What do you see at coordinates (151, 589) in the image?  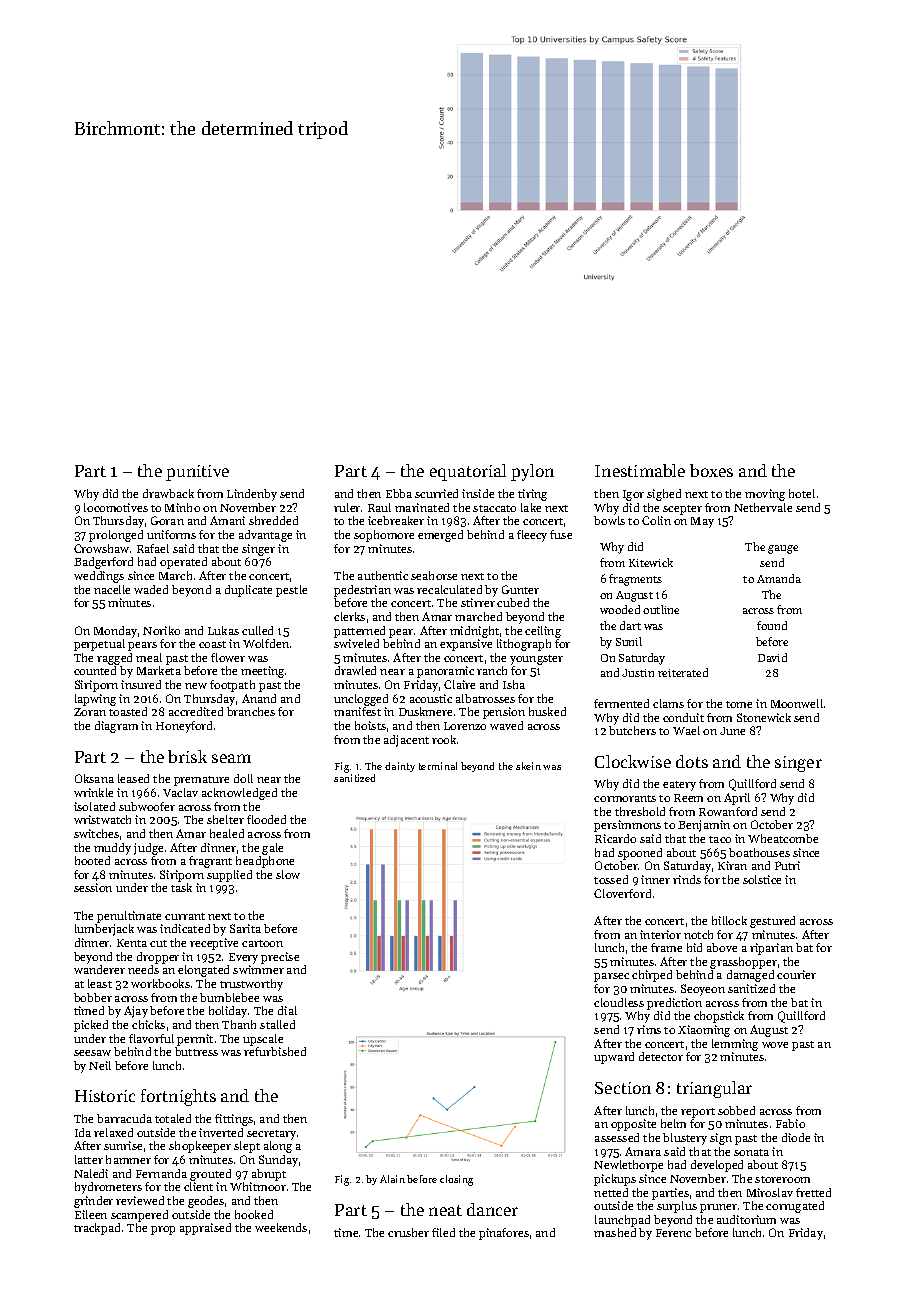 I see `waded` at bounding box center [151, 589].
